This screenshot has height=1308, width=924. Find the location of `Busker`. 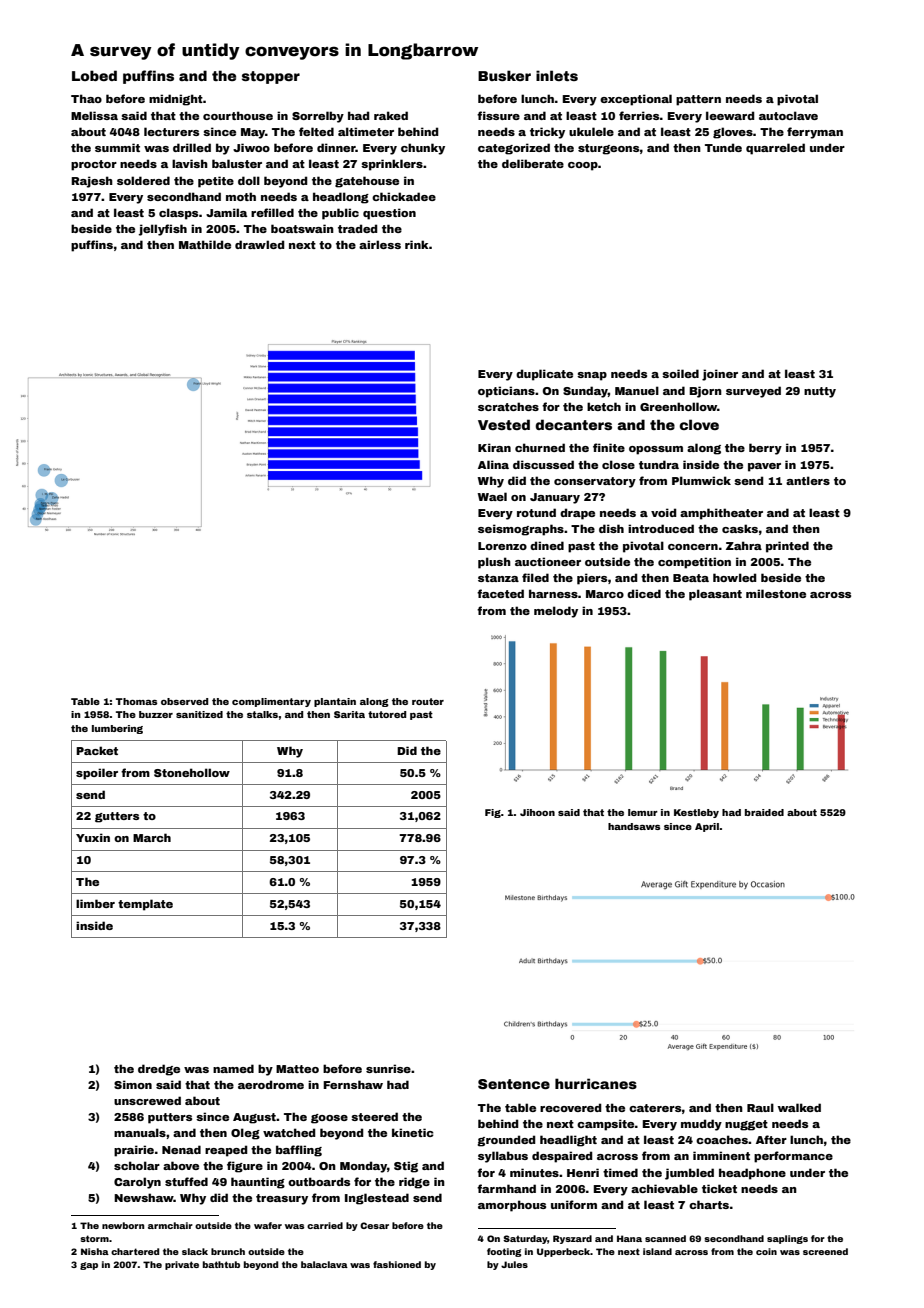

Busker is located at coordinates (504, 75).
